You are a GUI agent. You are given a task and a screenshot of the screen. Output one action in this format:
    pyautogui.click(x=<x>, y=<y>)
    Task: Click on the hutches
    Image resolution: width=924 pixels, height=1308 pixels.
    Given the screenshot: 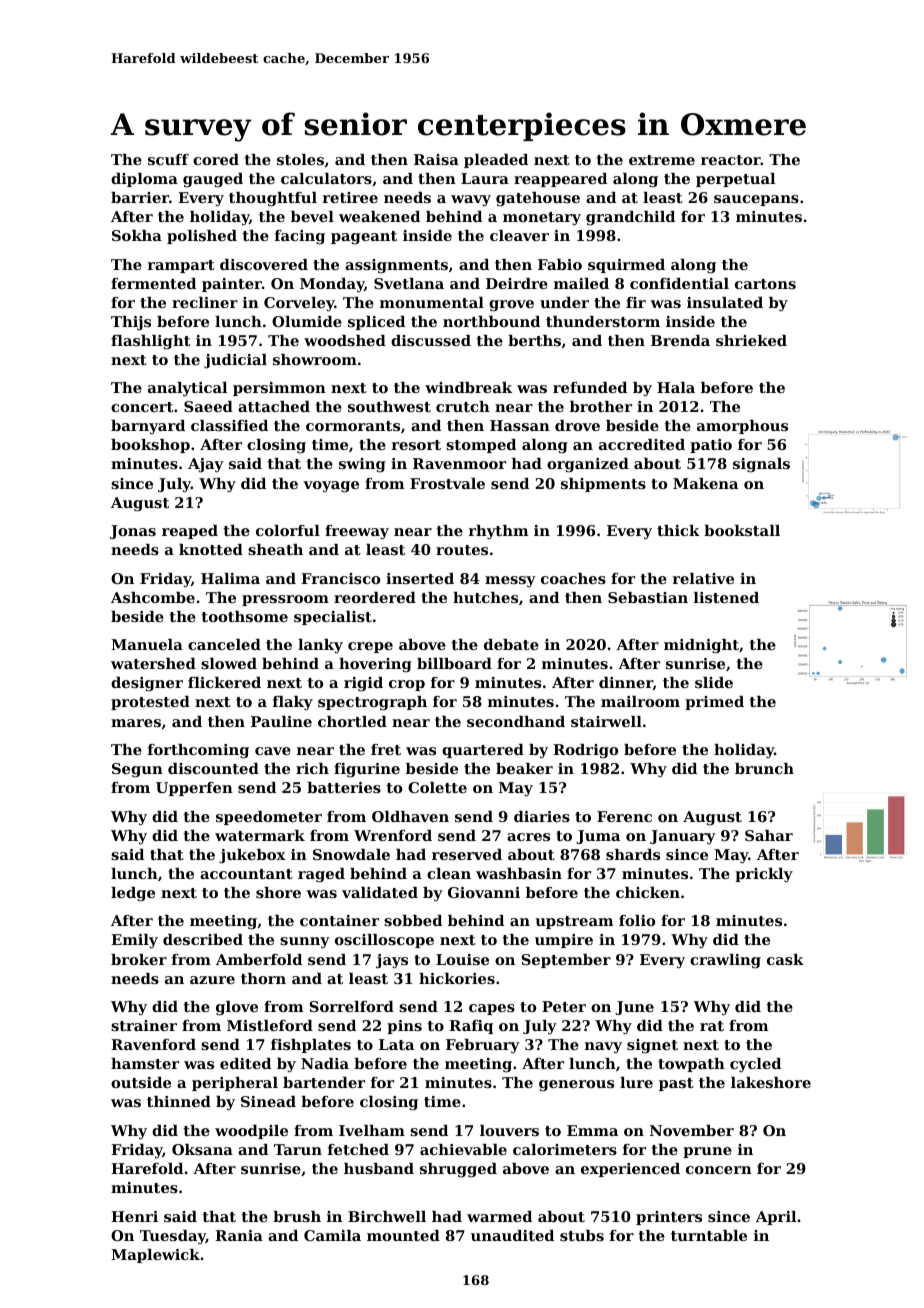 What is the action you would take?
    pyautogui.click(x=485, y=597)
